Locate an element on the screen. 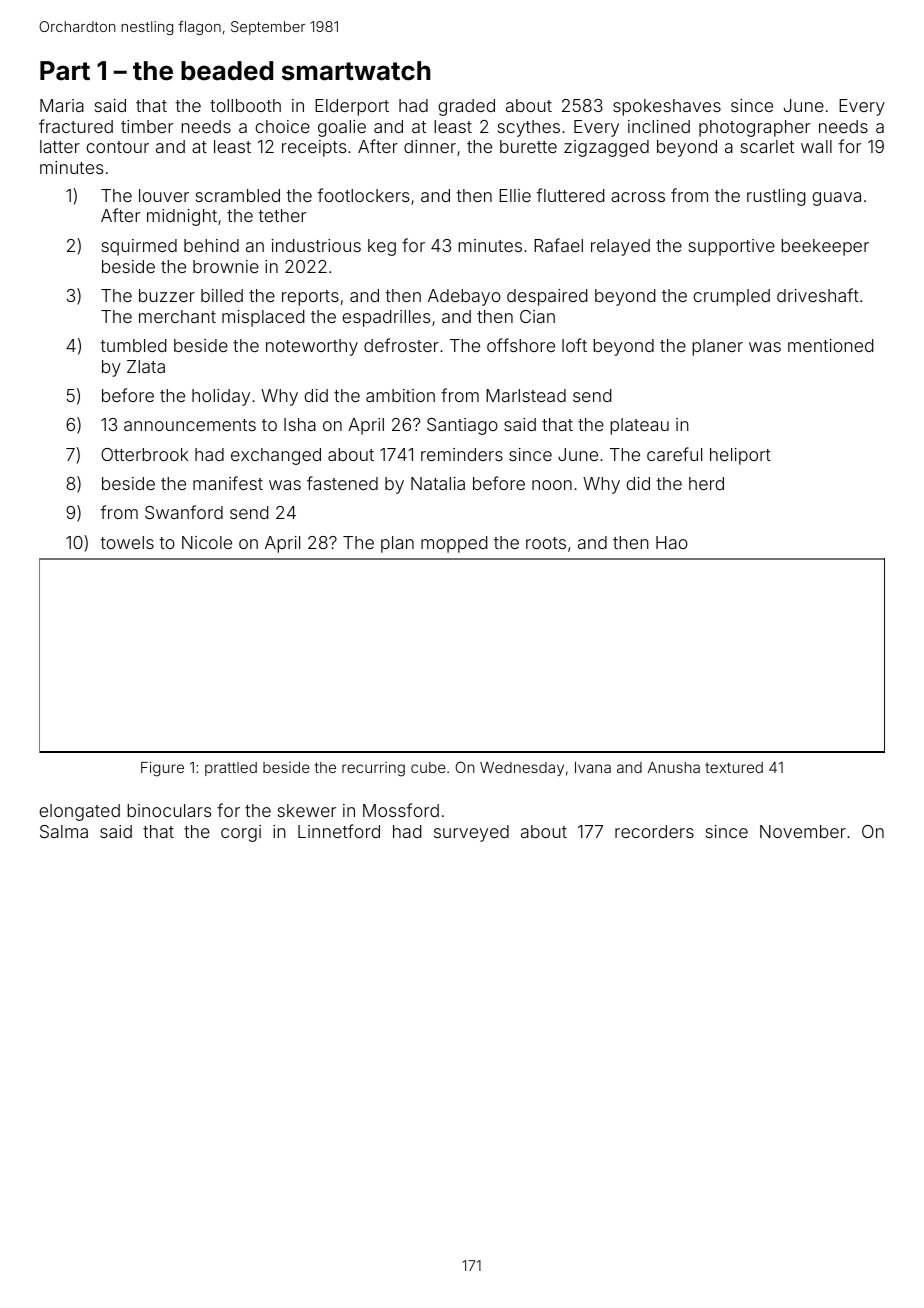 The width and height of the screenshot is (924, 1308). towels is located at coordinates (127, 542).
